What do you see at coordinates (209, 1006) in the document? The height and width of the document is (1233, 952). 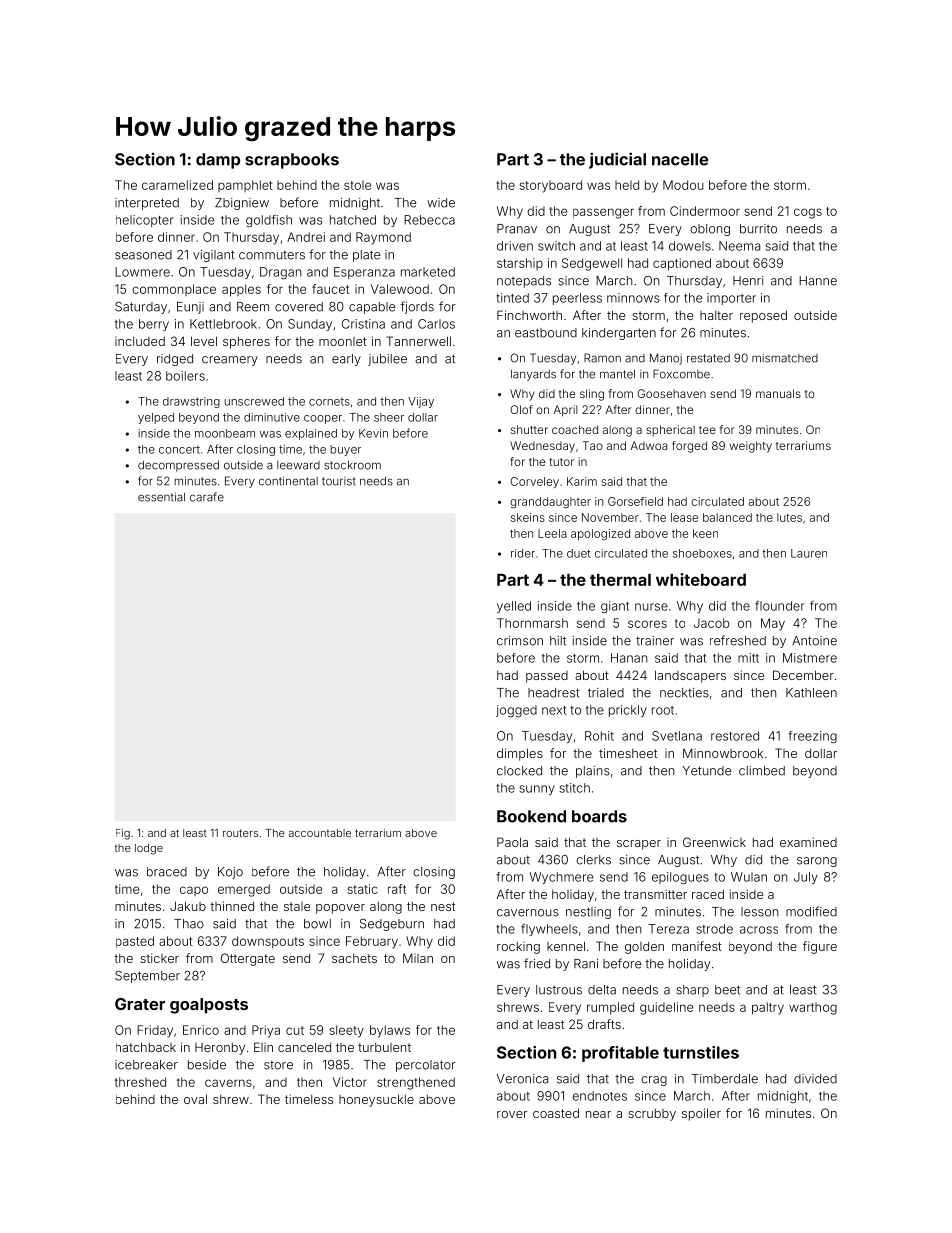 I see `goalposts` at bounding box center [209, 1006].
